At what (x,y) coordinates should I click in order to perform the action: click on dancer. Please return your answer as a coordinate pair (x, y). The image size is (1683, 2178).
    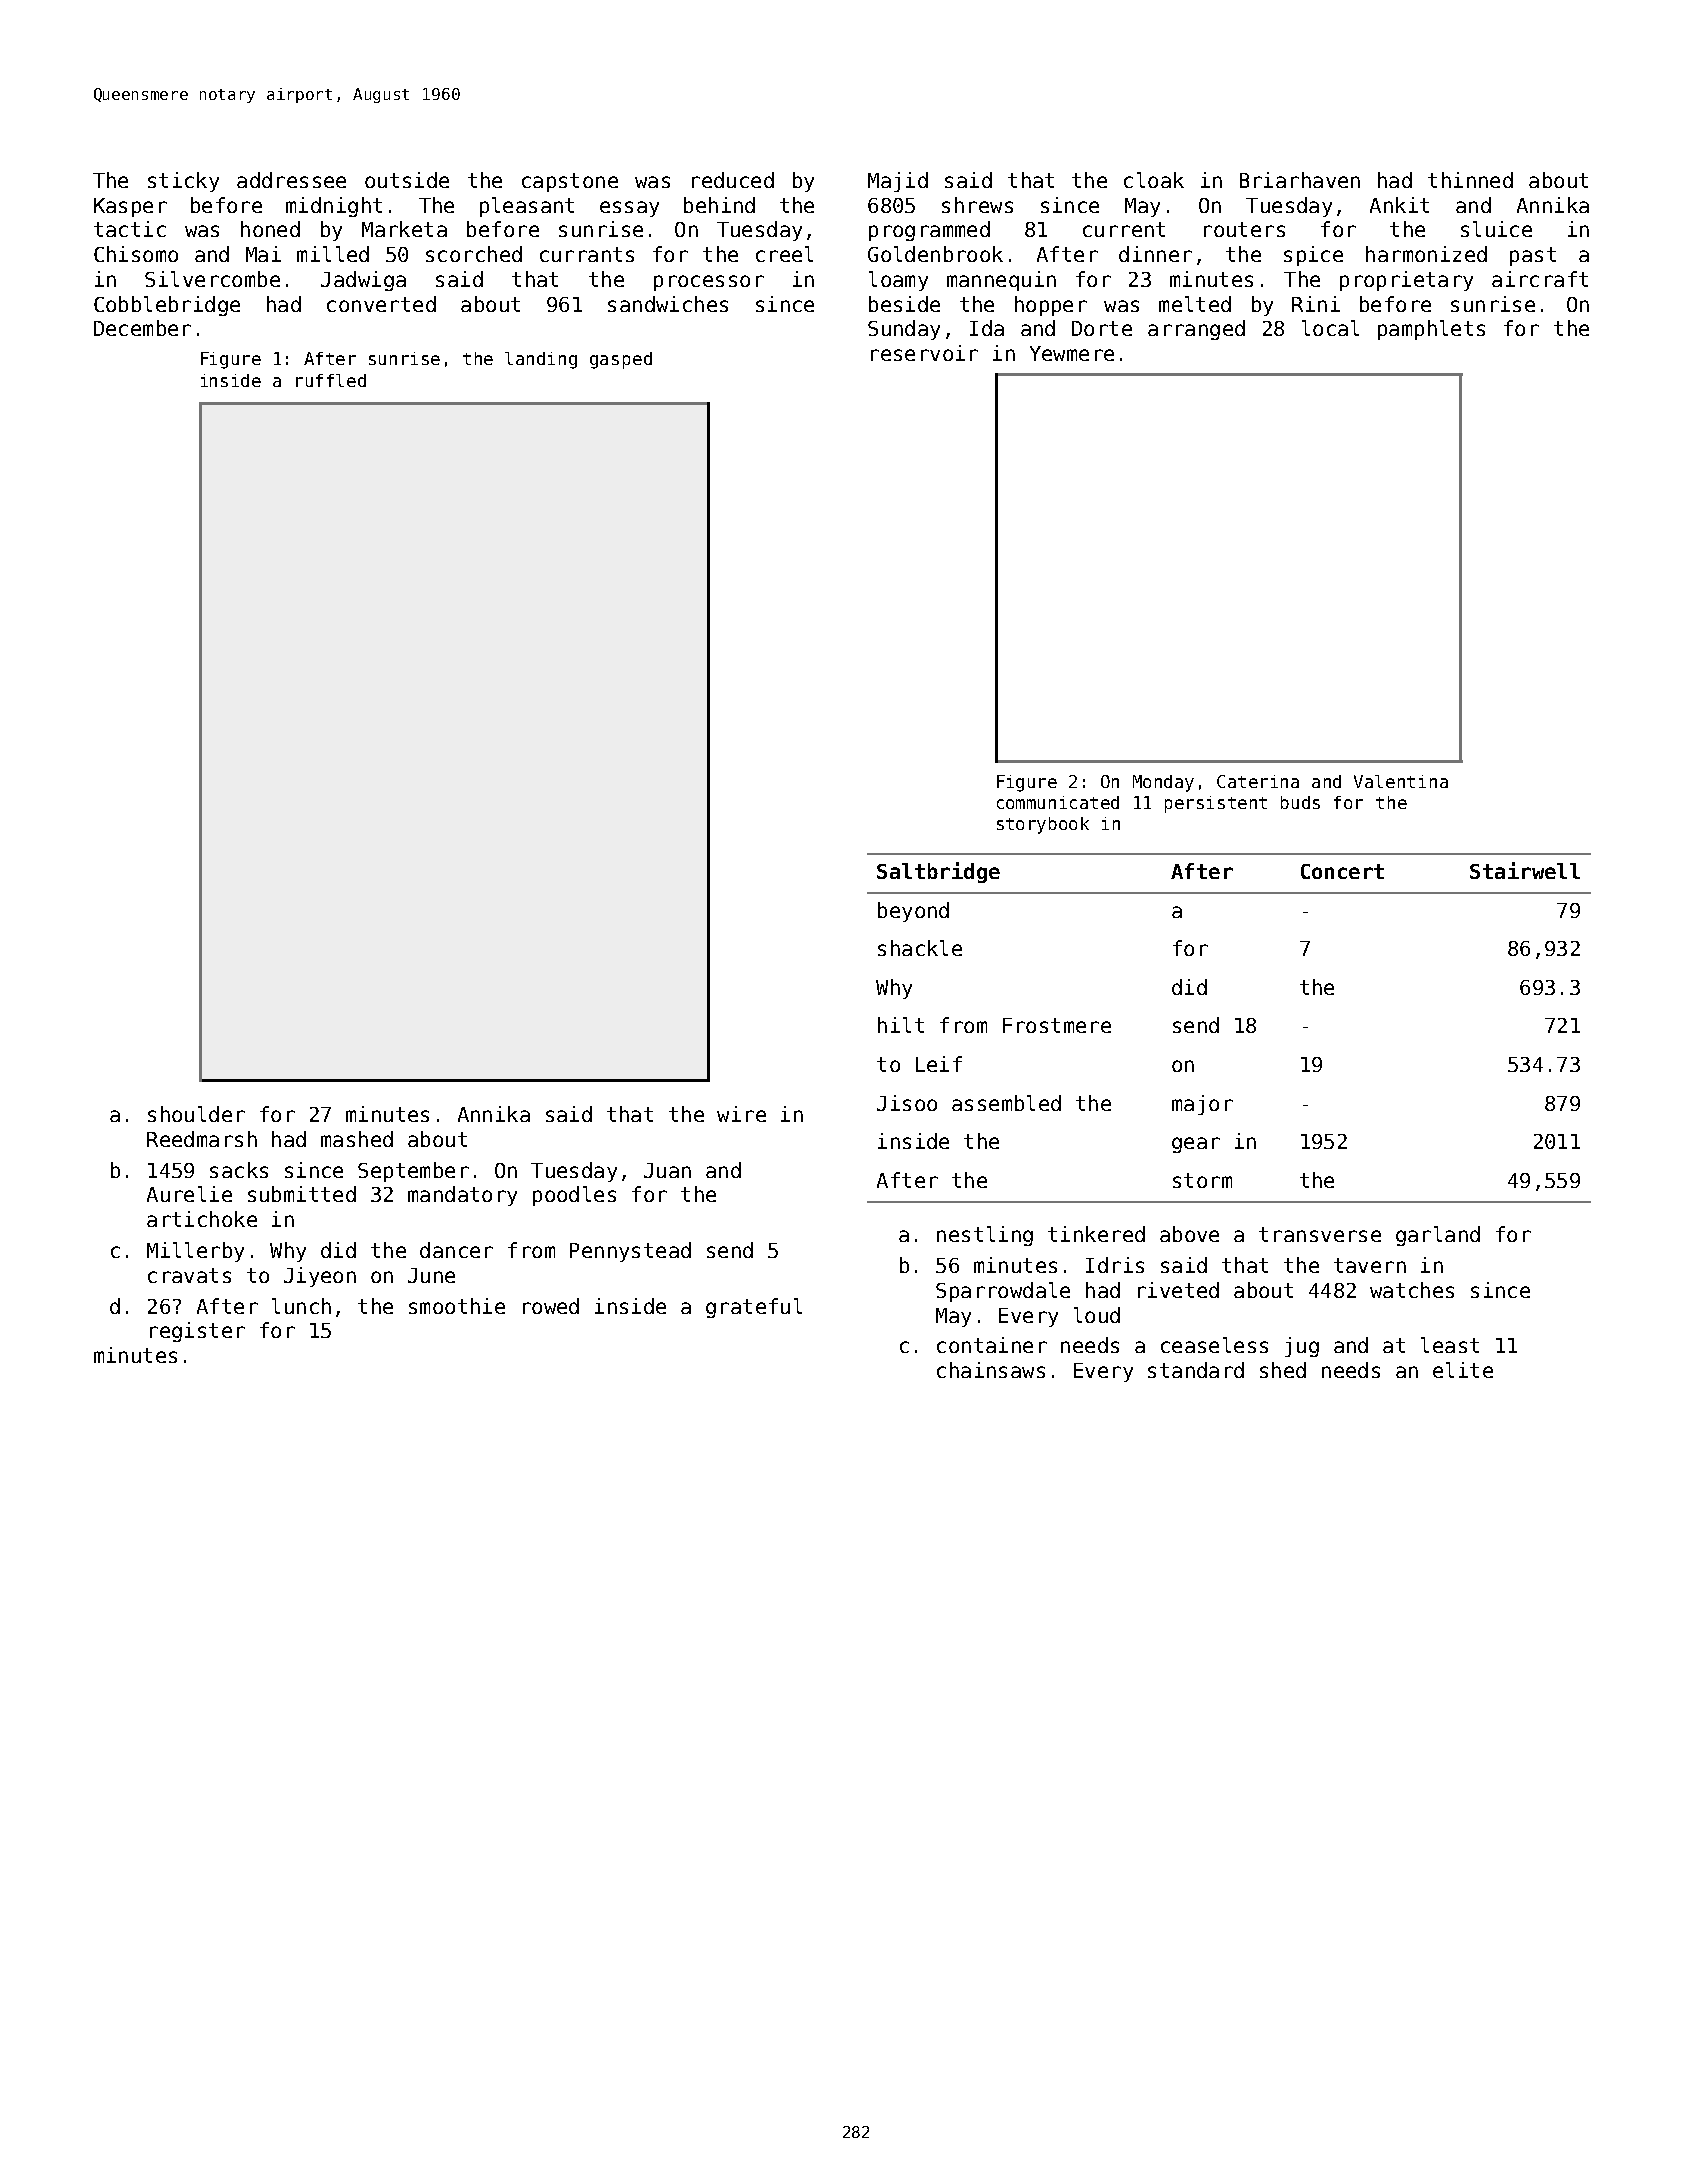
    Looking at the image, I should click on (456, 1250).
